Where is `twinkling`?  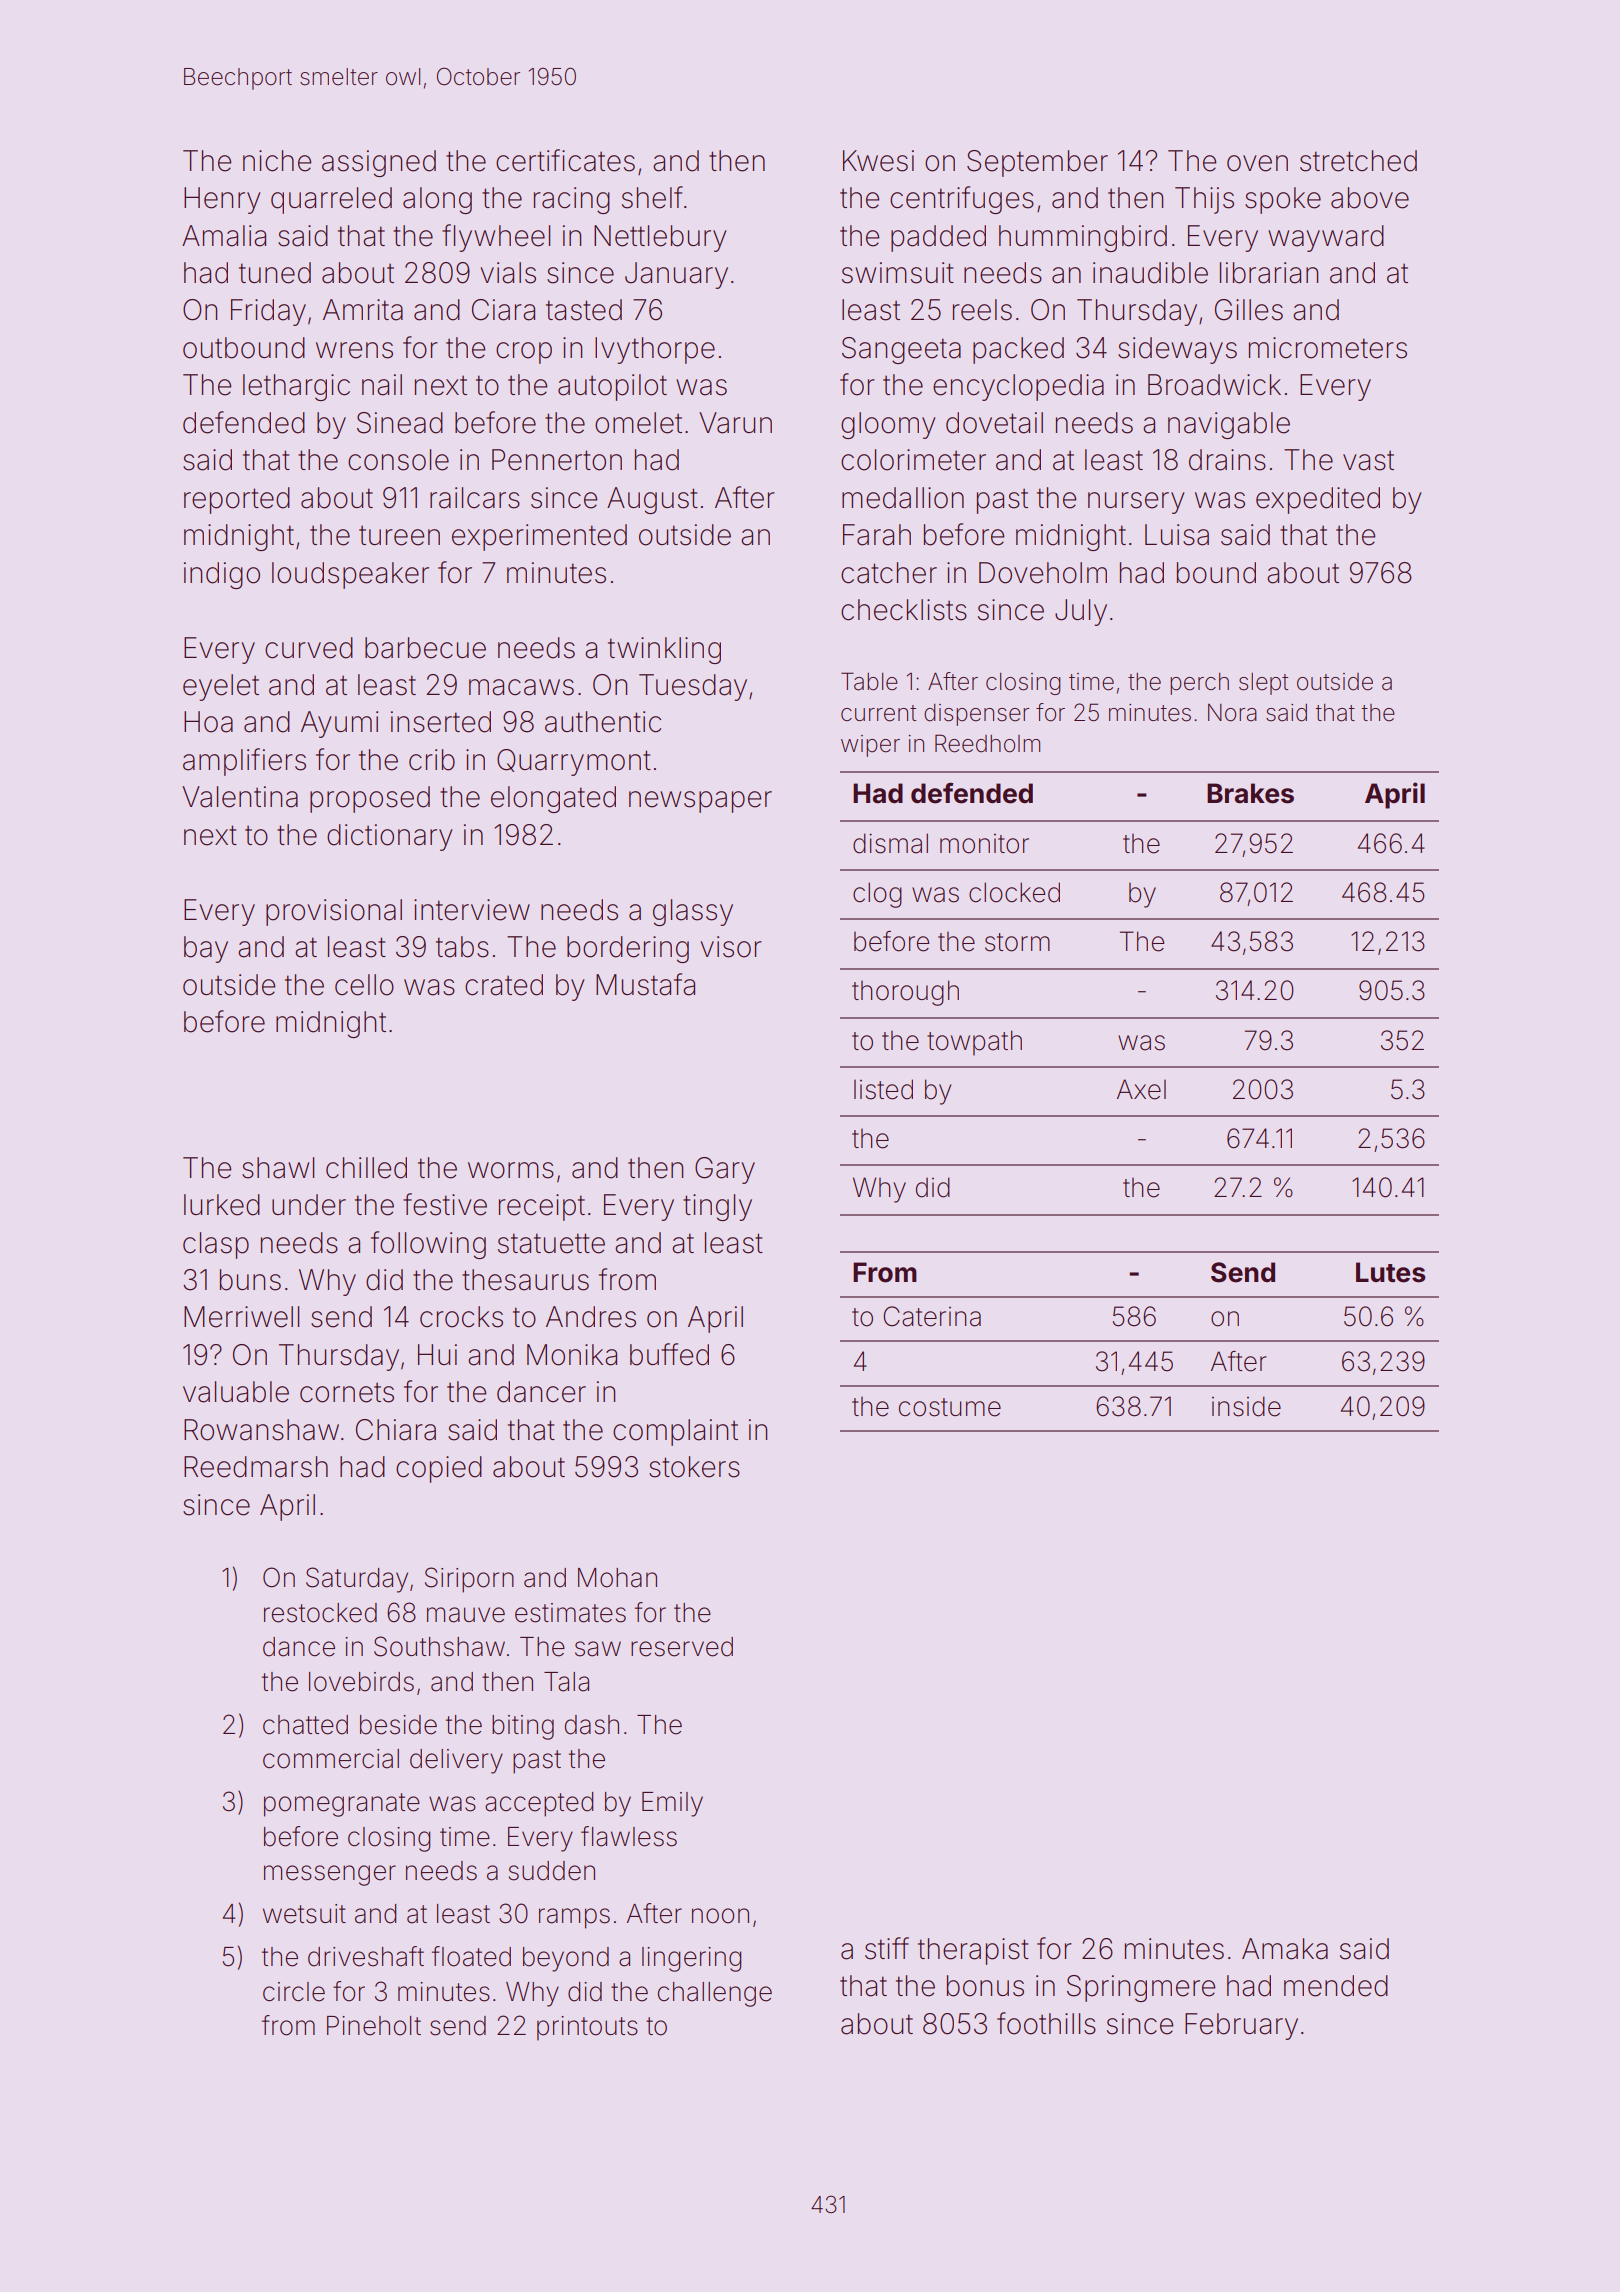 twinkling is located at coordinates (664, 650).
